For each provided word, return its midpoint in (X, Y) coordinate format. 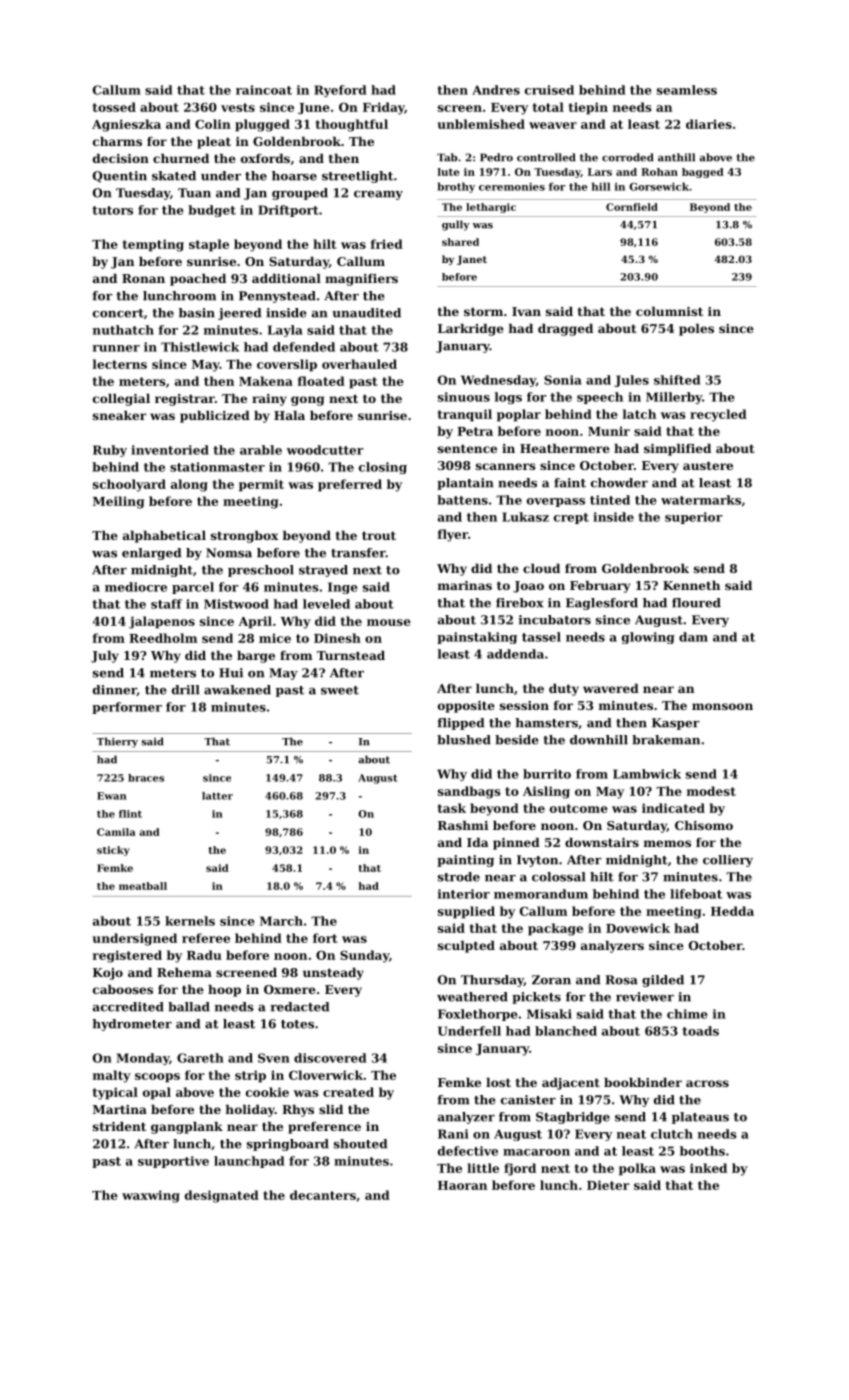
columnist (669, 311)
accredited (128, 1007)
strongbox (244, 537)
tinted (610, 500)
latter (217, 796)
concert (118, 313)
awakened (237, 690)
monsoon (722, 706)
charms (117, 141)
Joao (528, 587)
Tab (447, 157)
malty (112, 1076)
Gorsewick (659, 186)
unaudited (366, 313)
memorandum (541, 894)
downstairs (602, 842)
